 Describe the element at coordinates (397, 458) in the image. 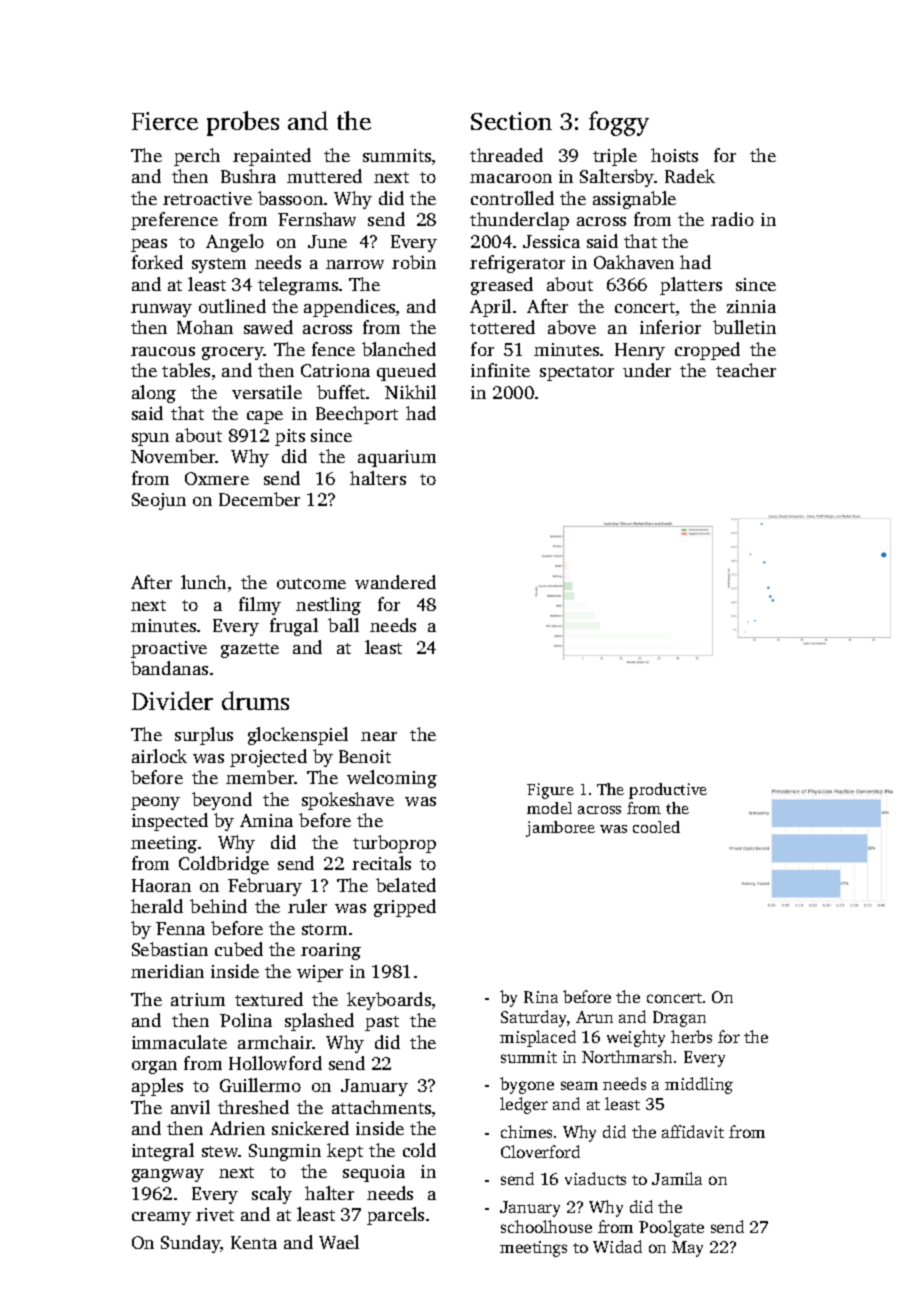

I see `aquarium` at that location.
